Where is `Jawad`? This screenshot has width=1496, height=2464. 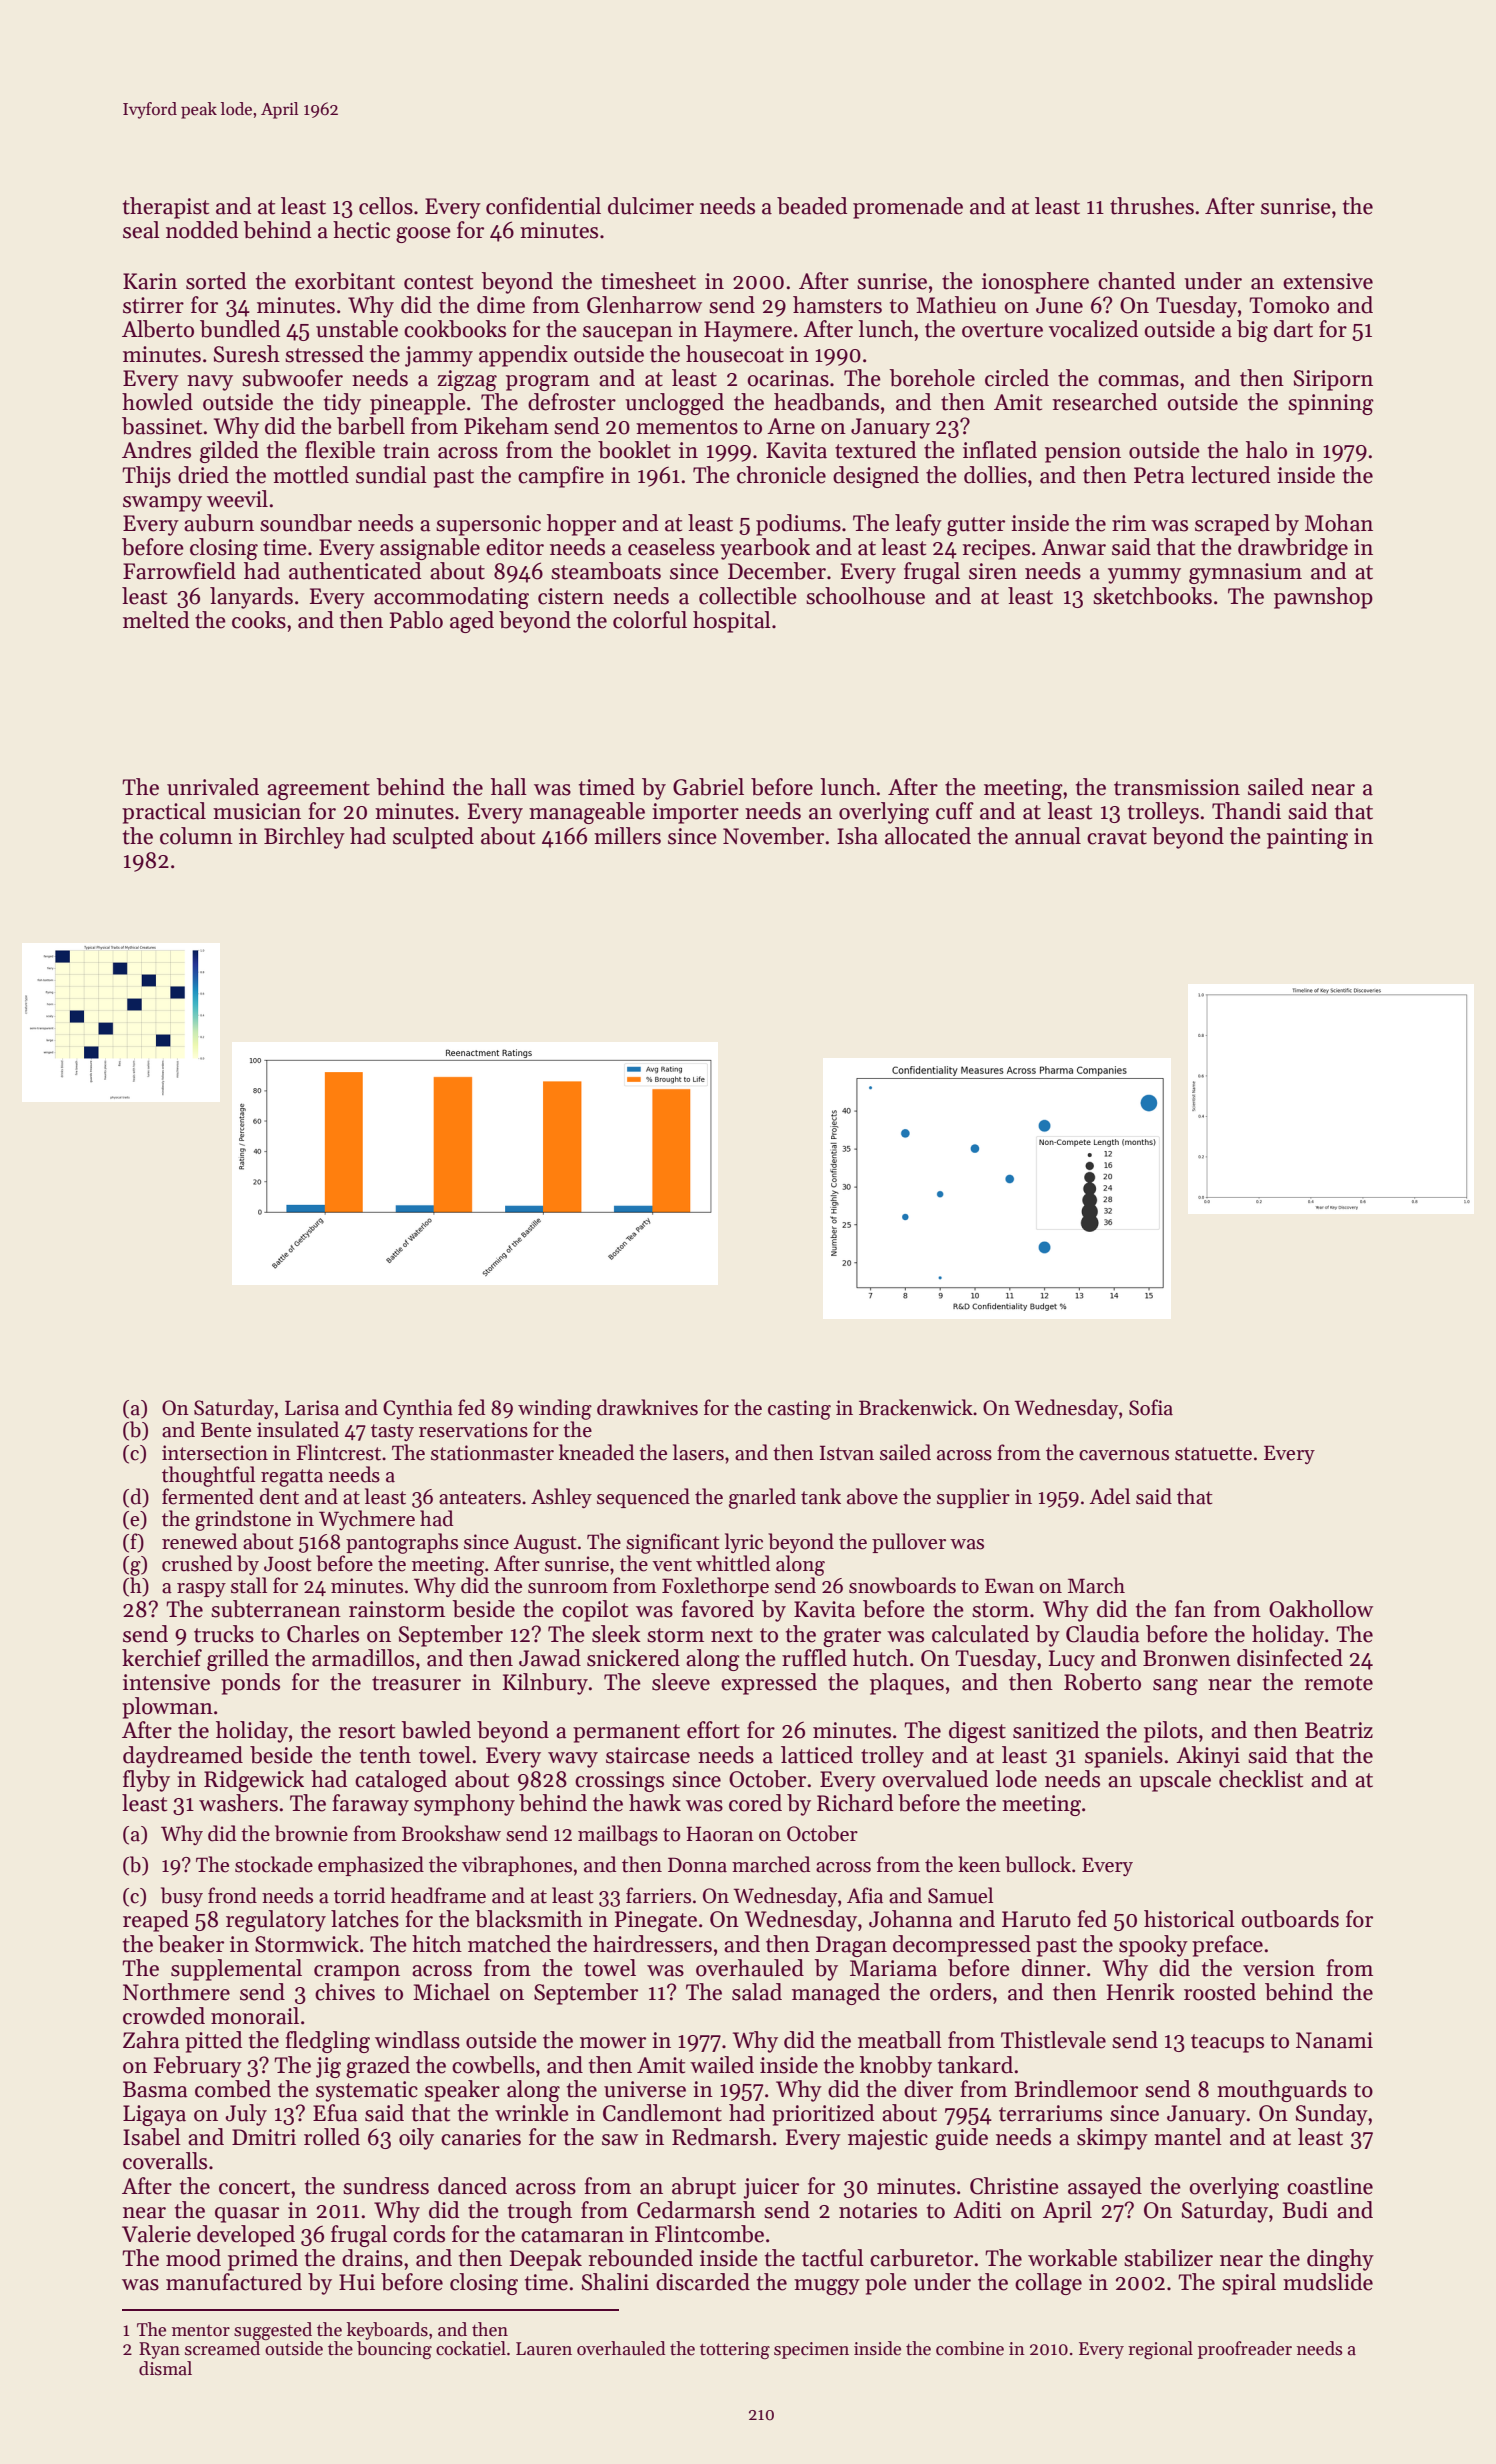
Jawad is located at coordinates (550, 1658).
